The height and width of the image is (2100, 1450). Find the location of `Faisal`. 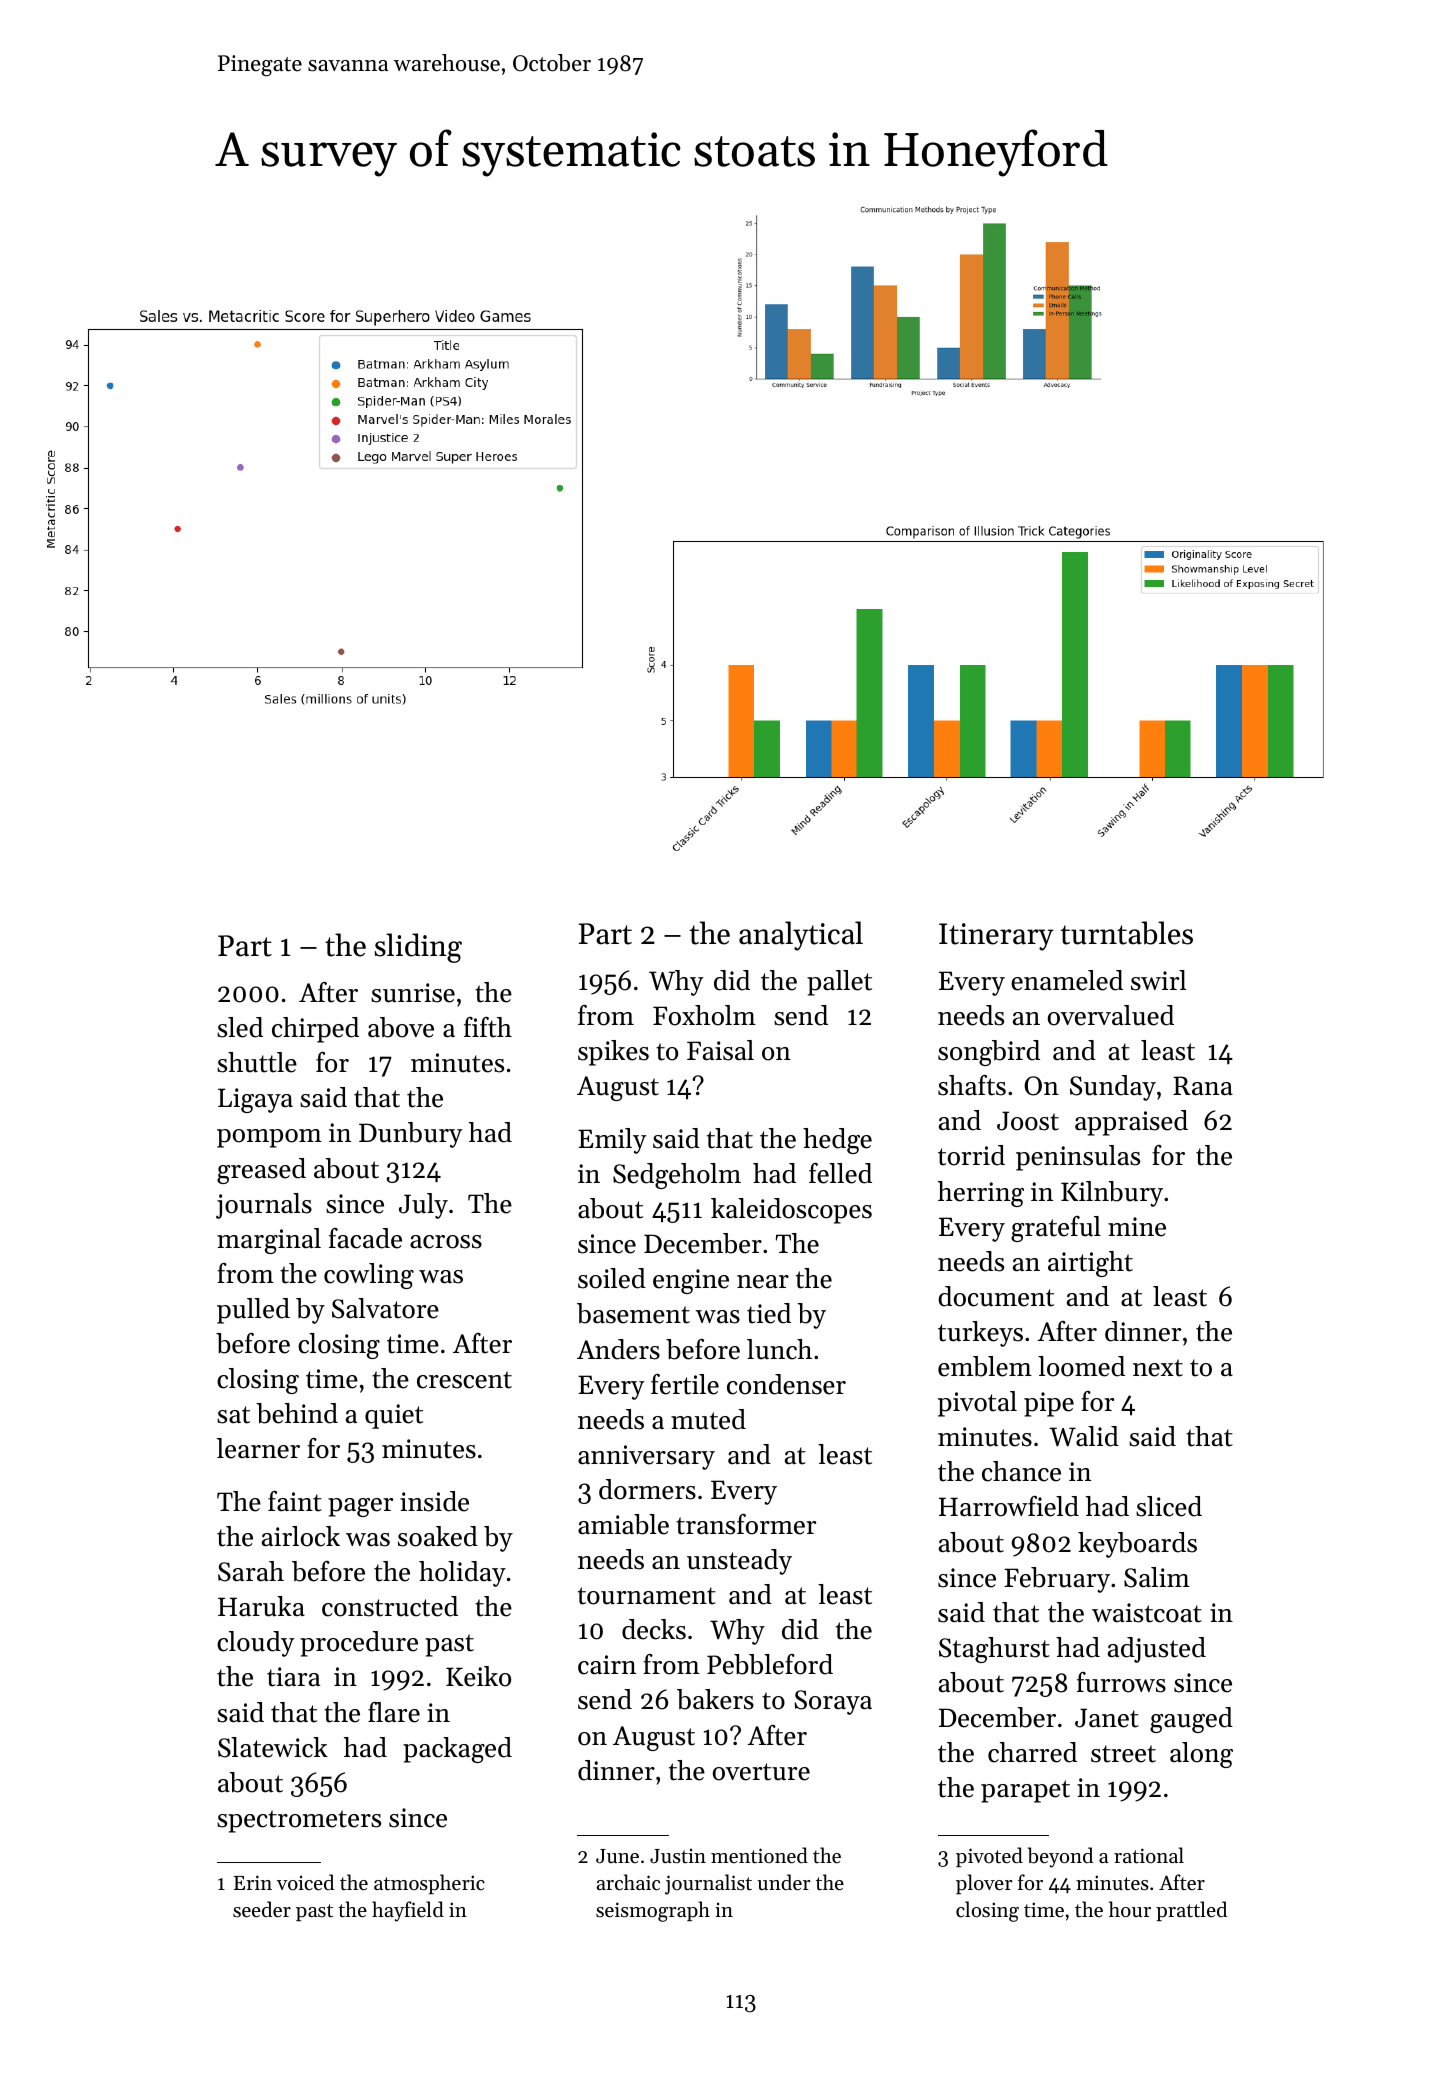

Faisal is located at coordinates (720, 1050).
